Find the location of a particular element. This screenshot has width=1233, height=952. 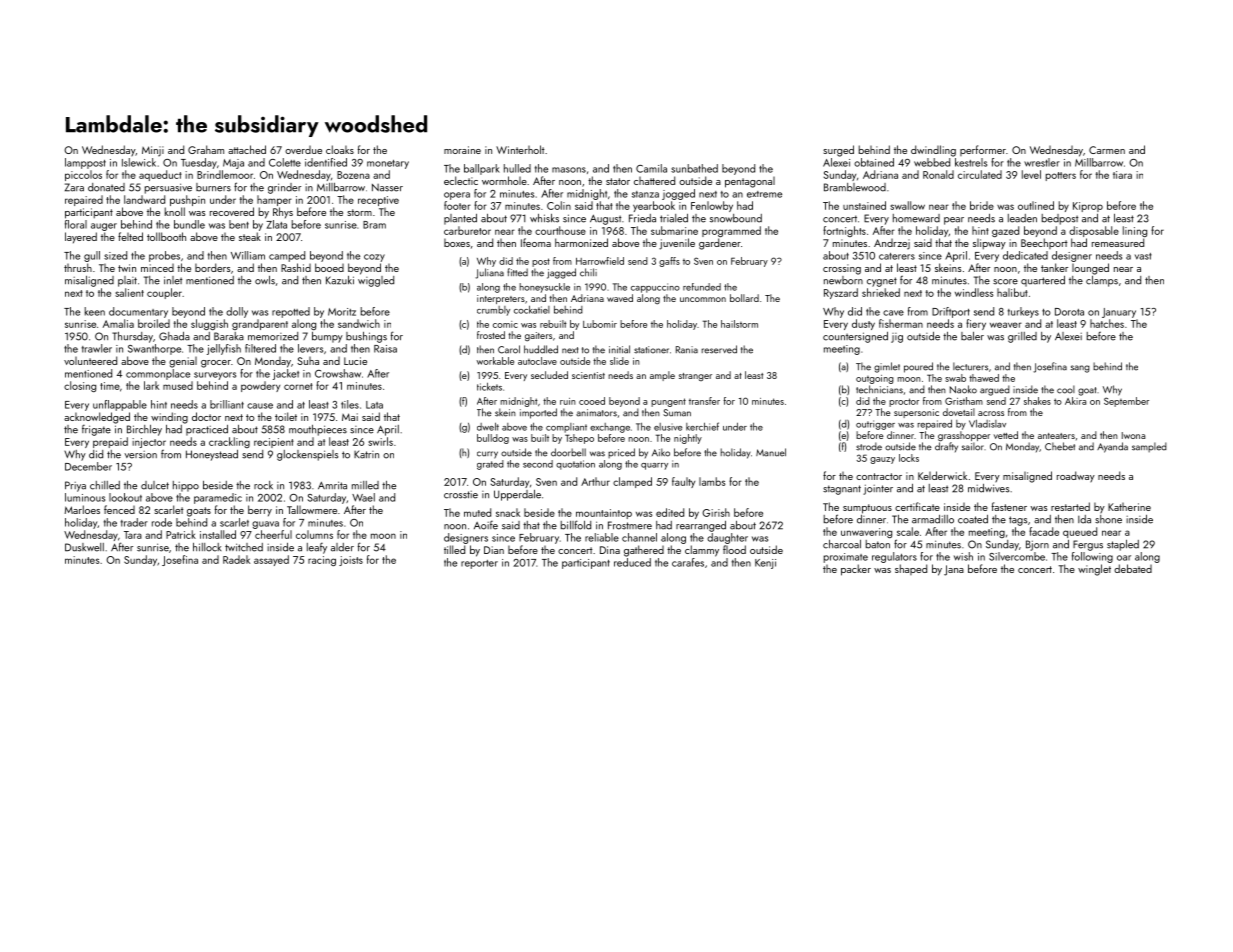

grated is located at coordinates (490, 465).
